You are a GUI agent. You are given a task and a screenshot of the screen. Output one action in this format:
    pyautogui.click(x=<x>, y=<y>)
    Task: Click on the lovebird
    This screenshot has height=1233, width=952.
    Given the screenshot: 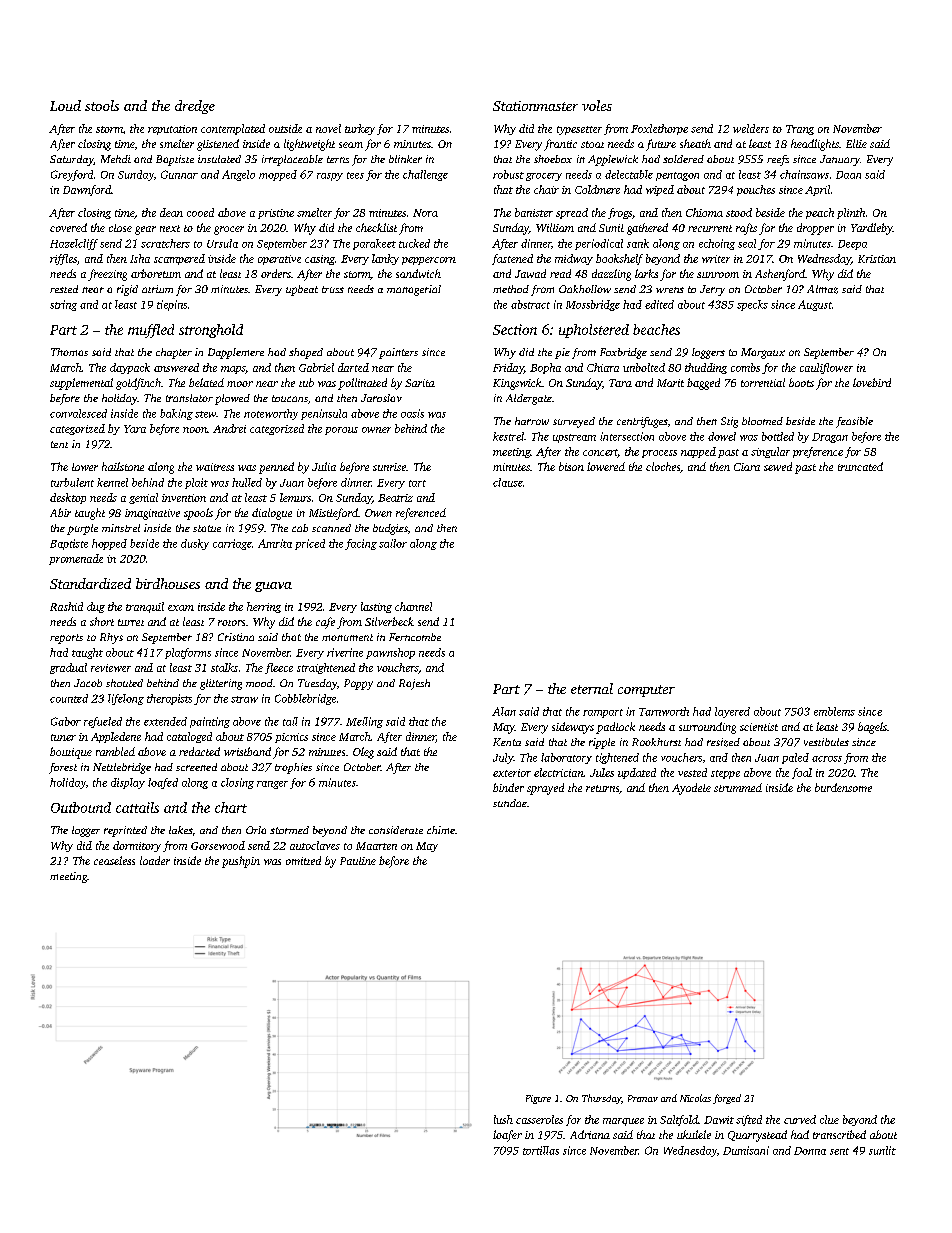 What is the action you would take?
    pyautogui.click(x=872, y=382)
